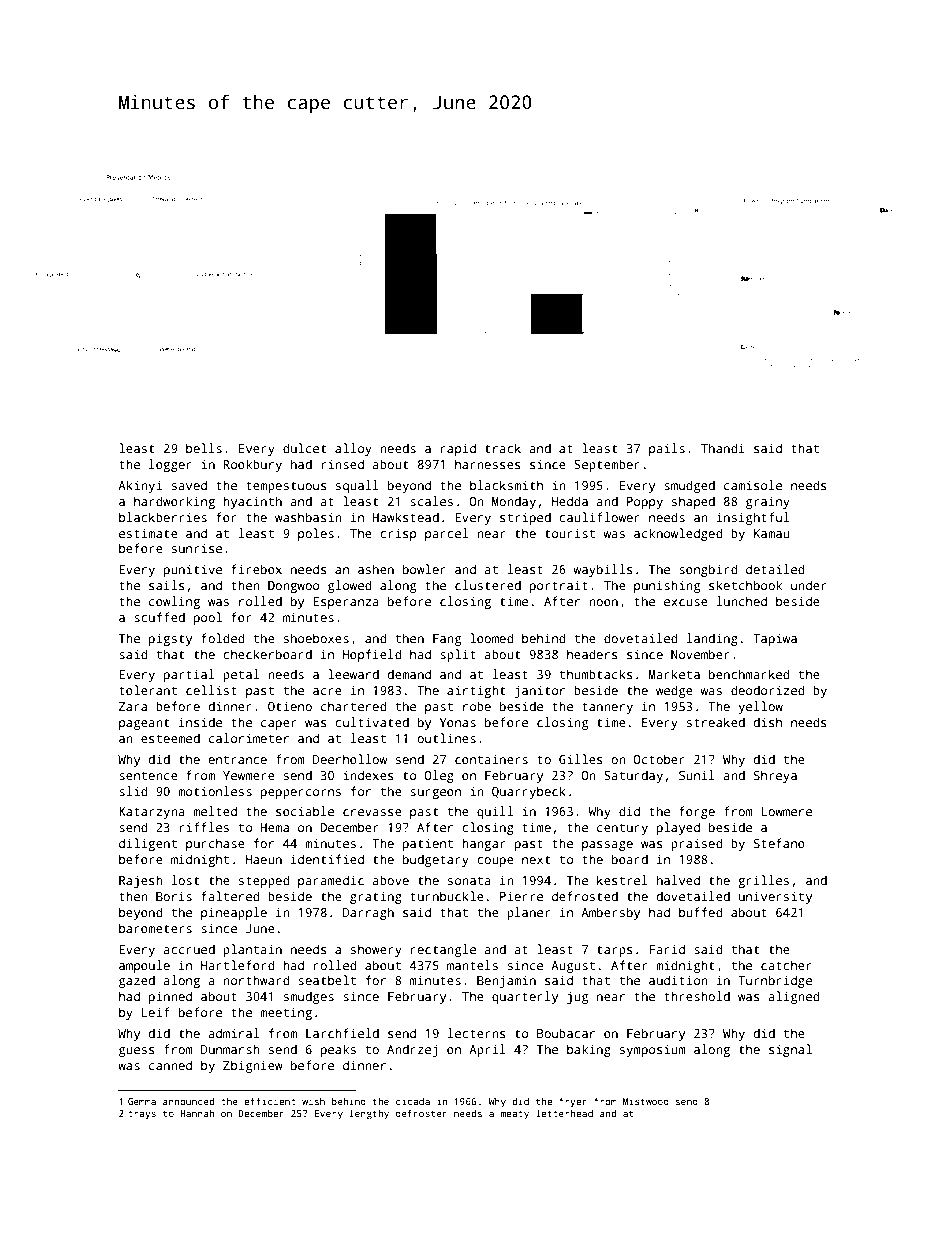  I want to click on meeting, so click(286, 1013).
